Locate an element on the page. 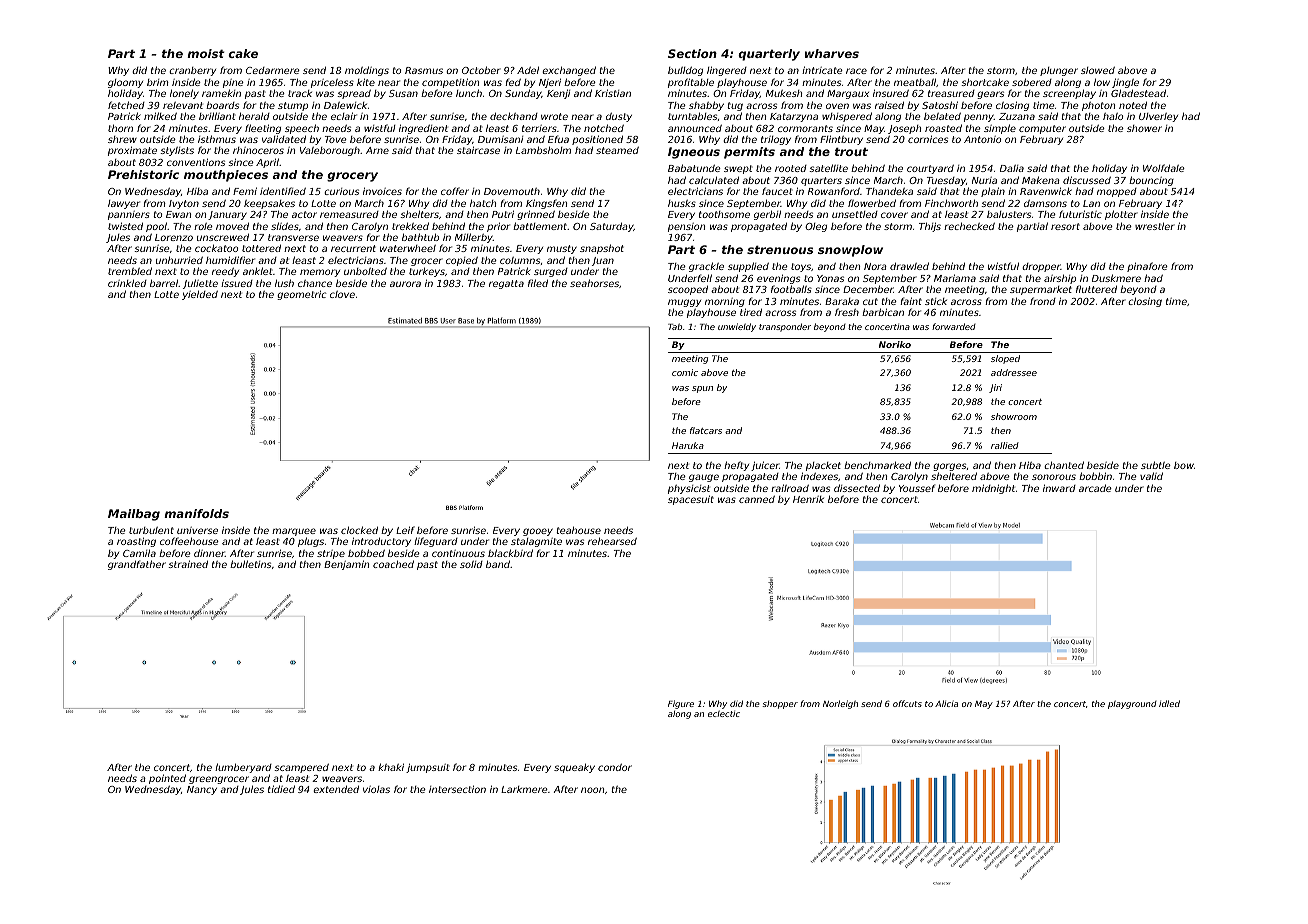 The width and height of the document is (1308, 924). flatcars is located at coordinates (706, 430).
